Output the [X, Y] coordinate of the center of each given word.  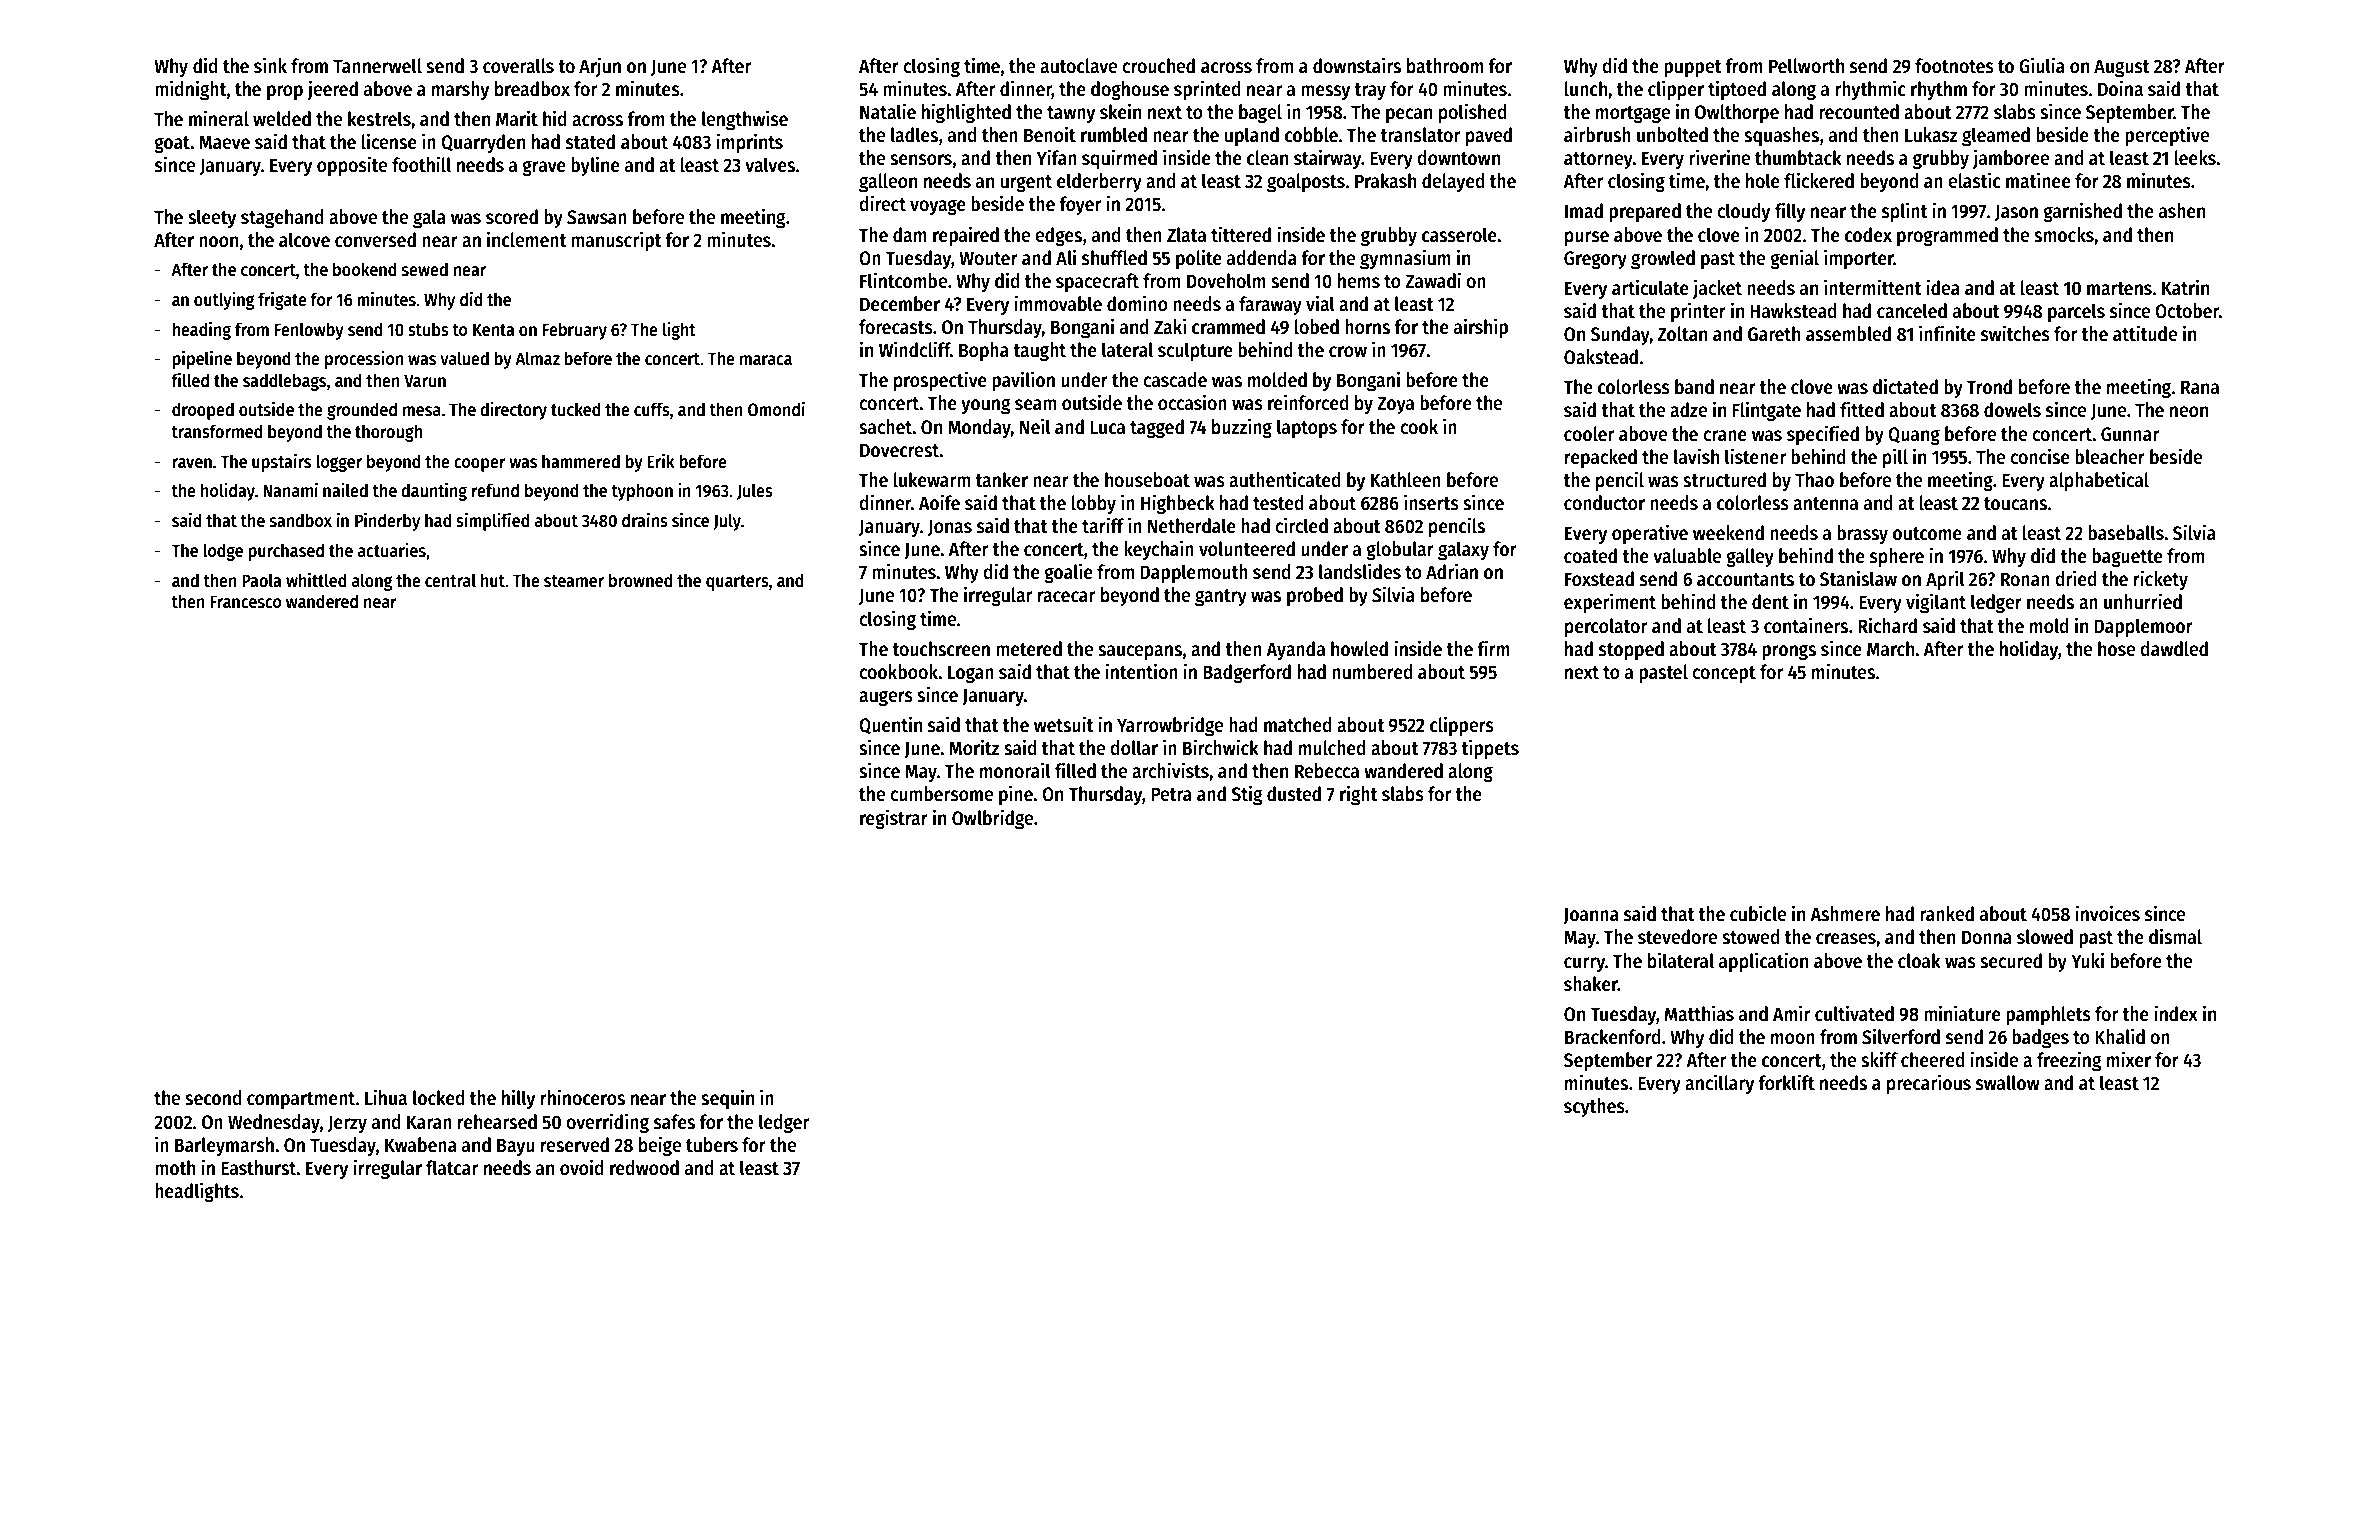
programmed [1947, 237]
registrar [894, 819]
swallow [2008, 1083]
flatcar [452, 1168]
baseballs [2126, 533]
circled [1301, 525]
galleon [888, 183]
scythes [1594, 1107]
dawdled [2174, 649]
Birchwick [1221, 747]
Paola [261, 580]
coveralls [518, 66]
